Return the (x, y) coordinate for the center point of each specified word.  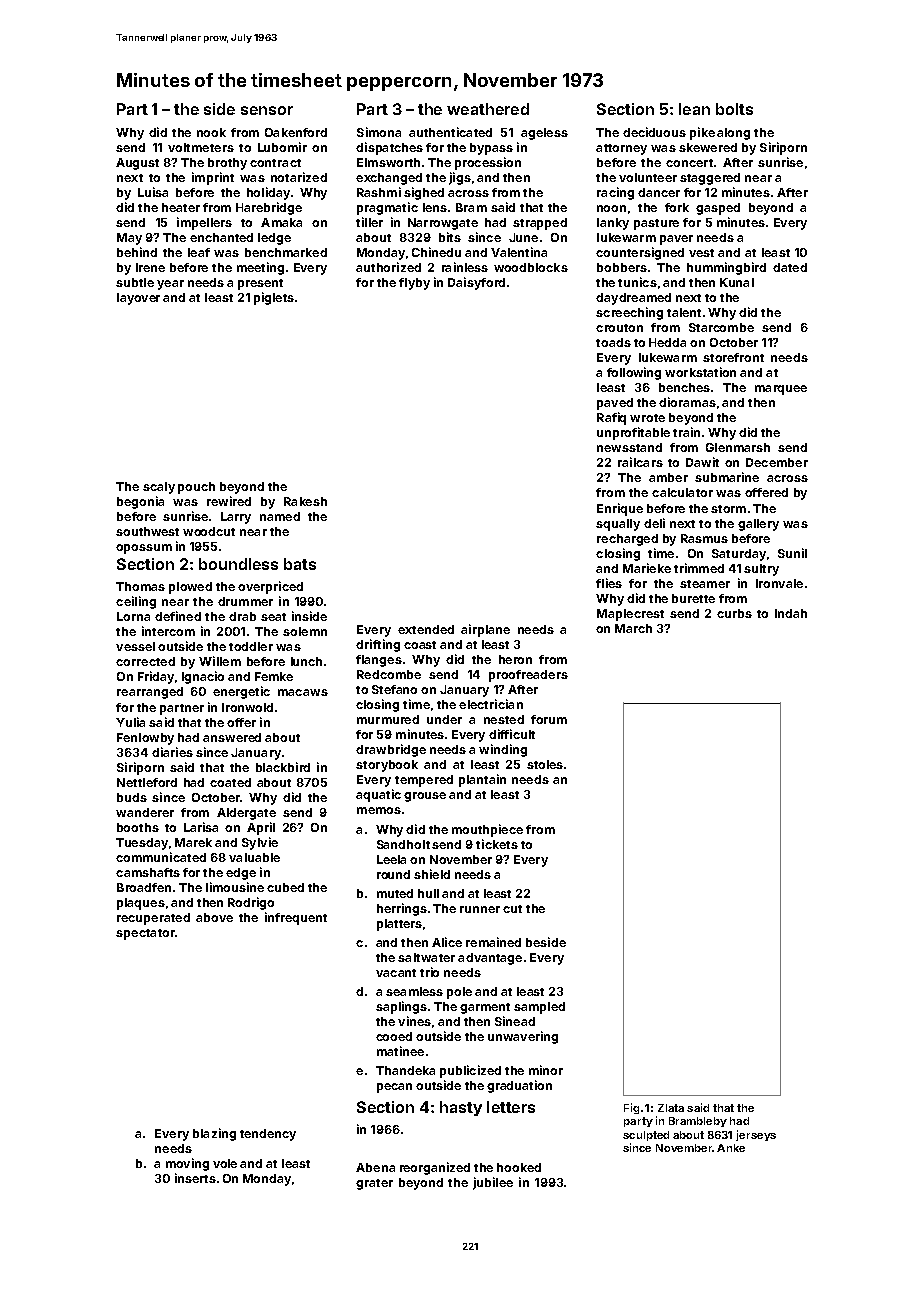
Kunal (737, 282)
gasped (718, 209)
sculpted (646, 1136)
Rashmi (379, 192)
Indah (791, 613)
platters (399, 925)
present (260, 284)
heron (515, 659)
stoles (545, 764)
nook (211, 132)
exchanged (389, 179)
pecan (394, 1088)
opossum (144, 549)
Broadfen (144, 887)
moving (187, 1164)
